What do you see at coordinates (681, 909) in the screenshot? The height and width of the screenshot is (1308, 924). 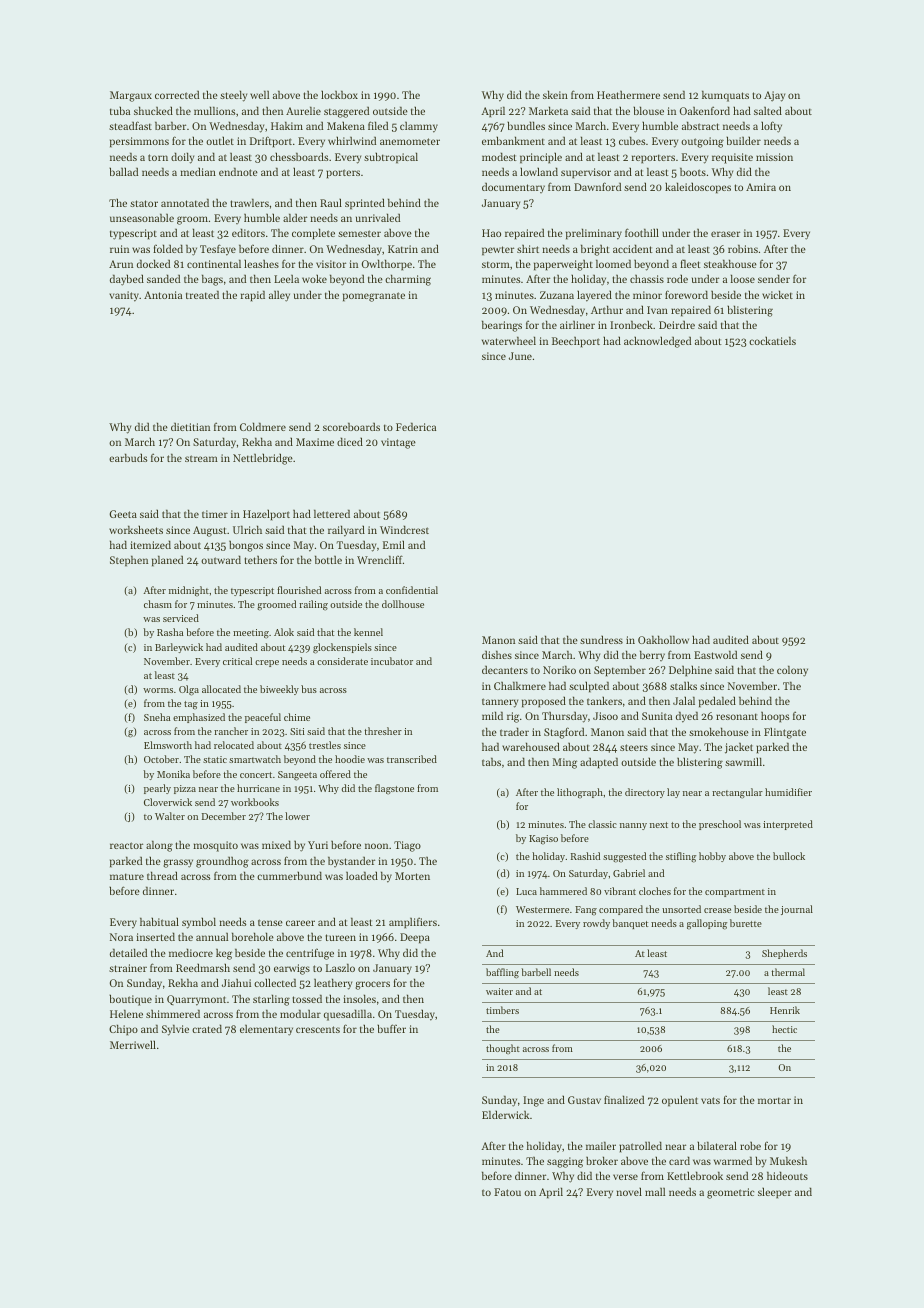 I see `unsorted` at bounding box center [681, 909].
